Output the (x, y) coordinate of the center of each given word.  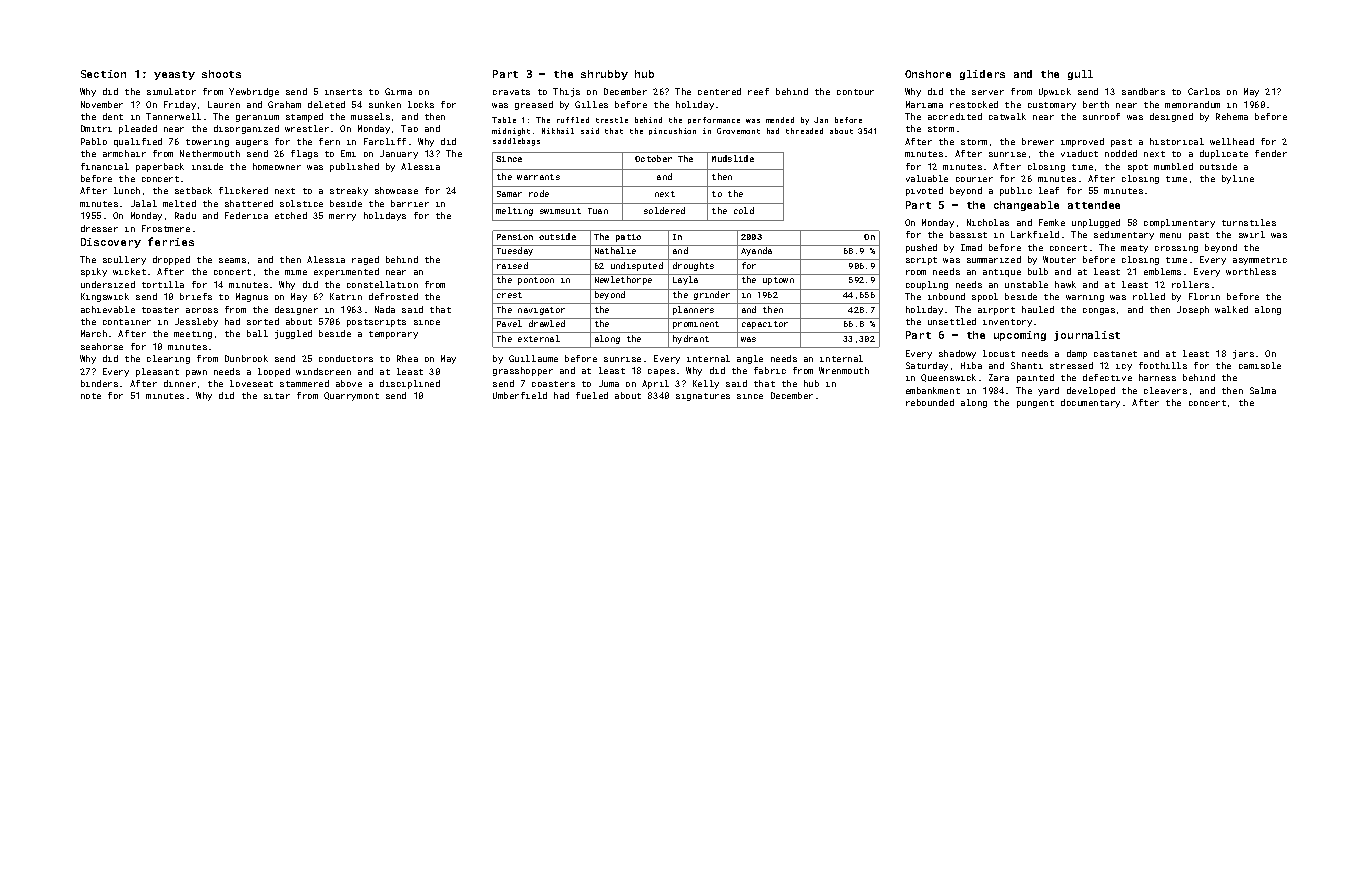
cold (744, 210)
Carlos (1204, 91)
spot (1138, 168)
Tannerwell (173, 116)
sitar (277, 396)
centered (719, 91)
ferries (171, 241)
